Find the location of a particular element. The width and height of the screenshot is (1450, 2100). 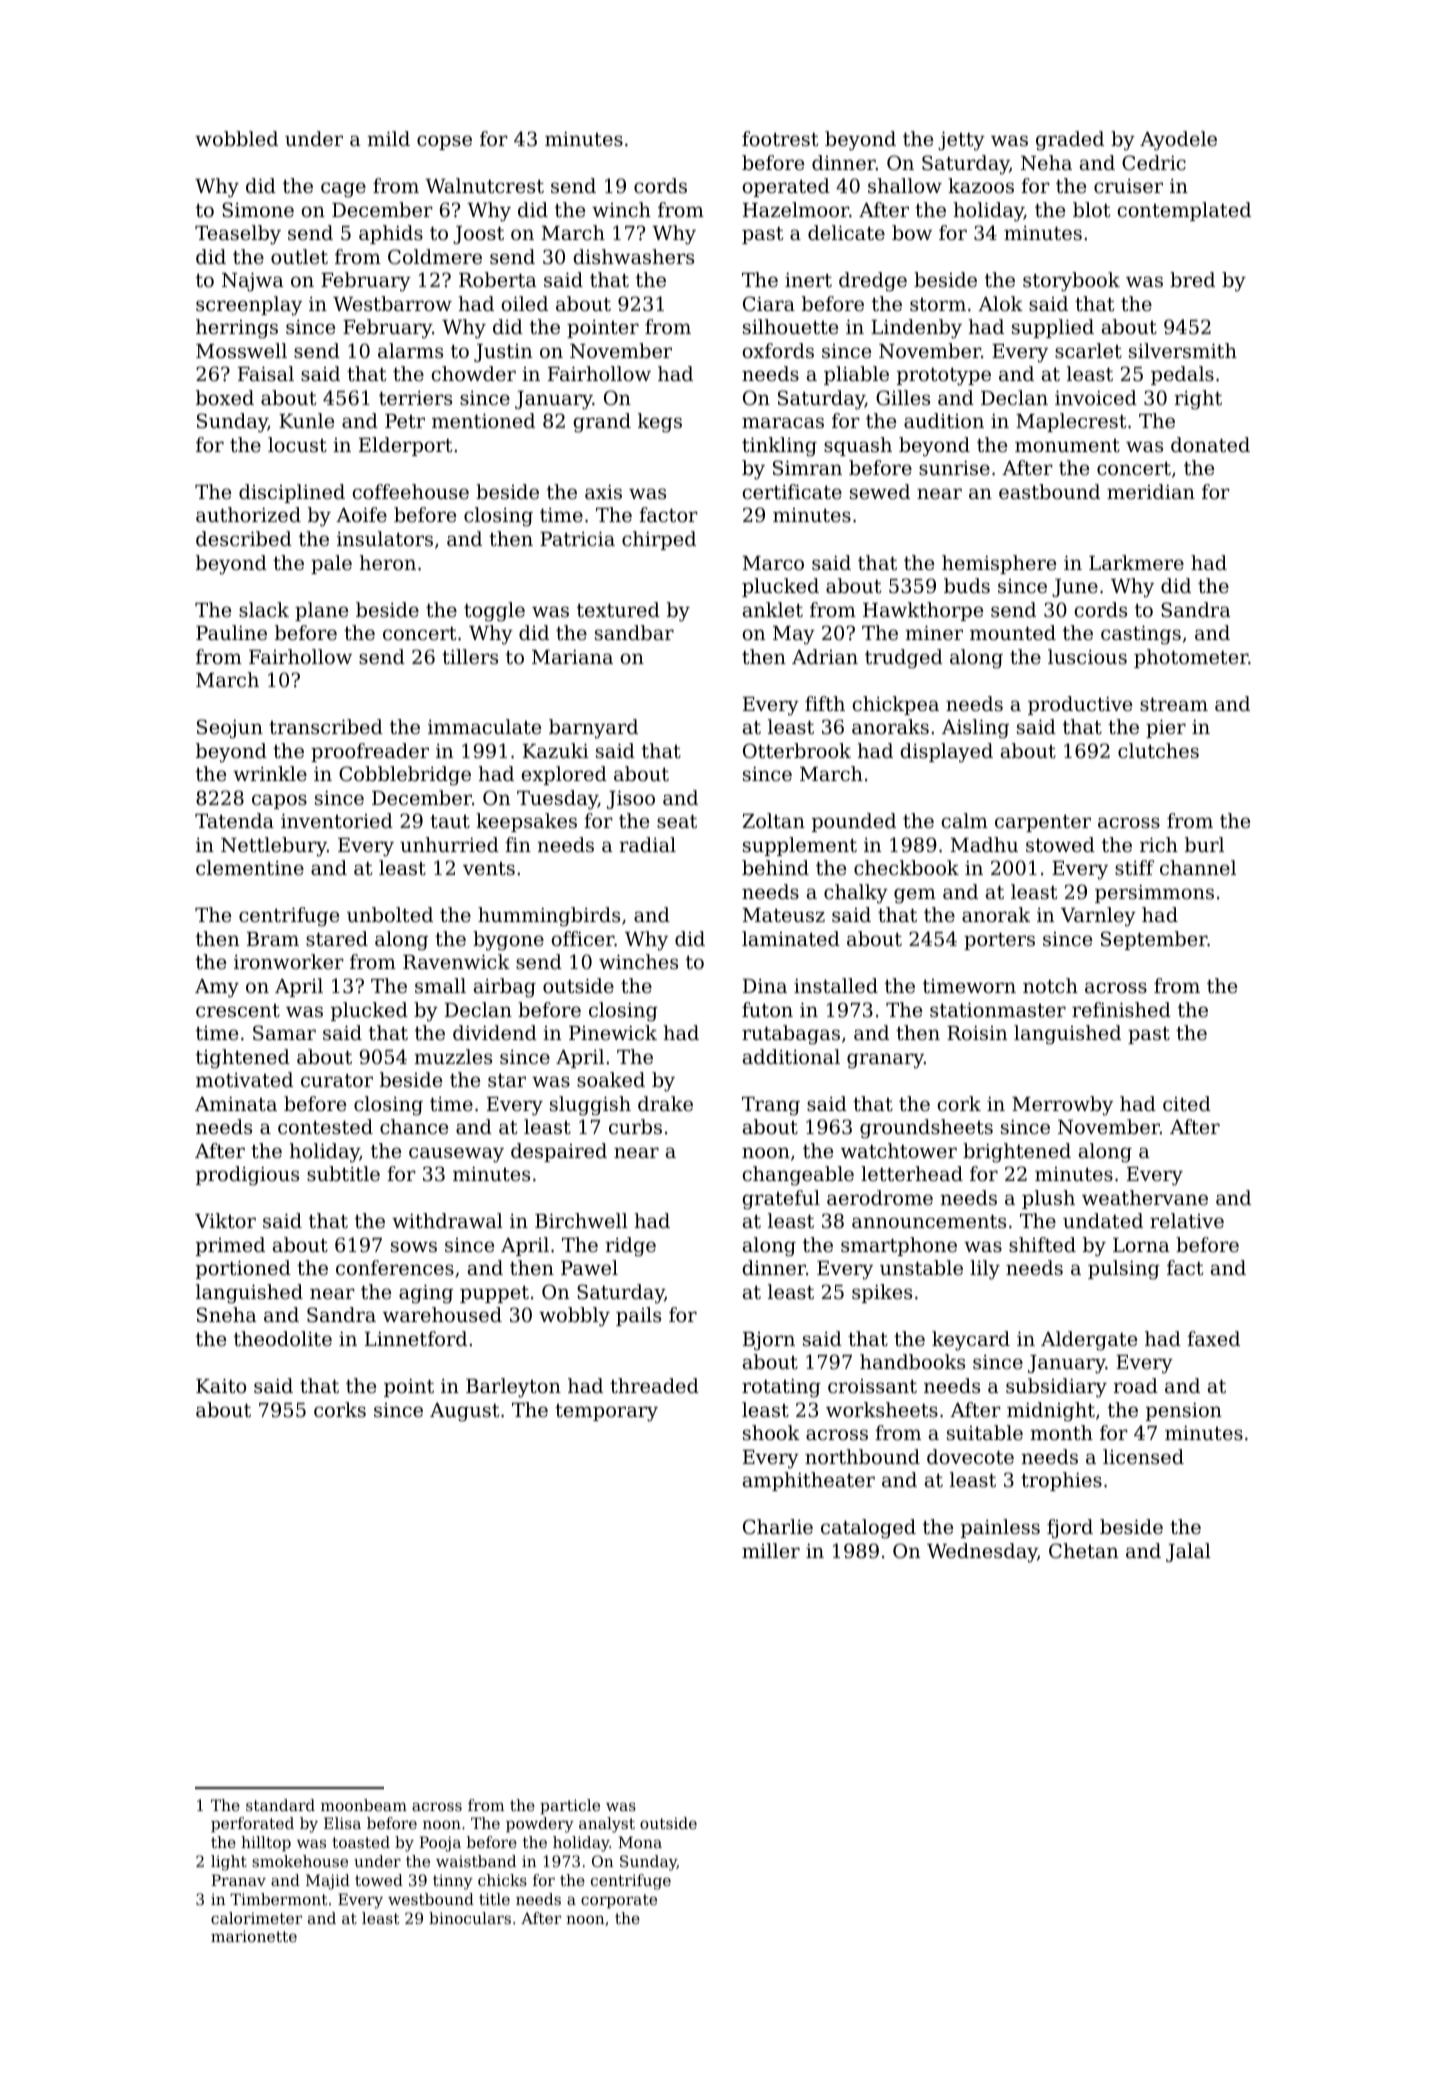

August is located at coordinates (464, 1412).
